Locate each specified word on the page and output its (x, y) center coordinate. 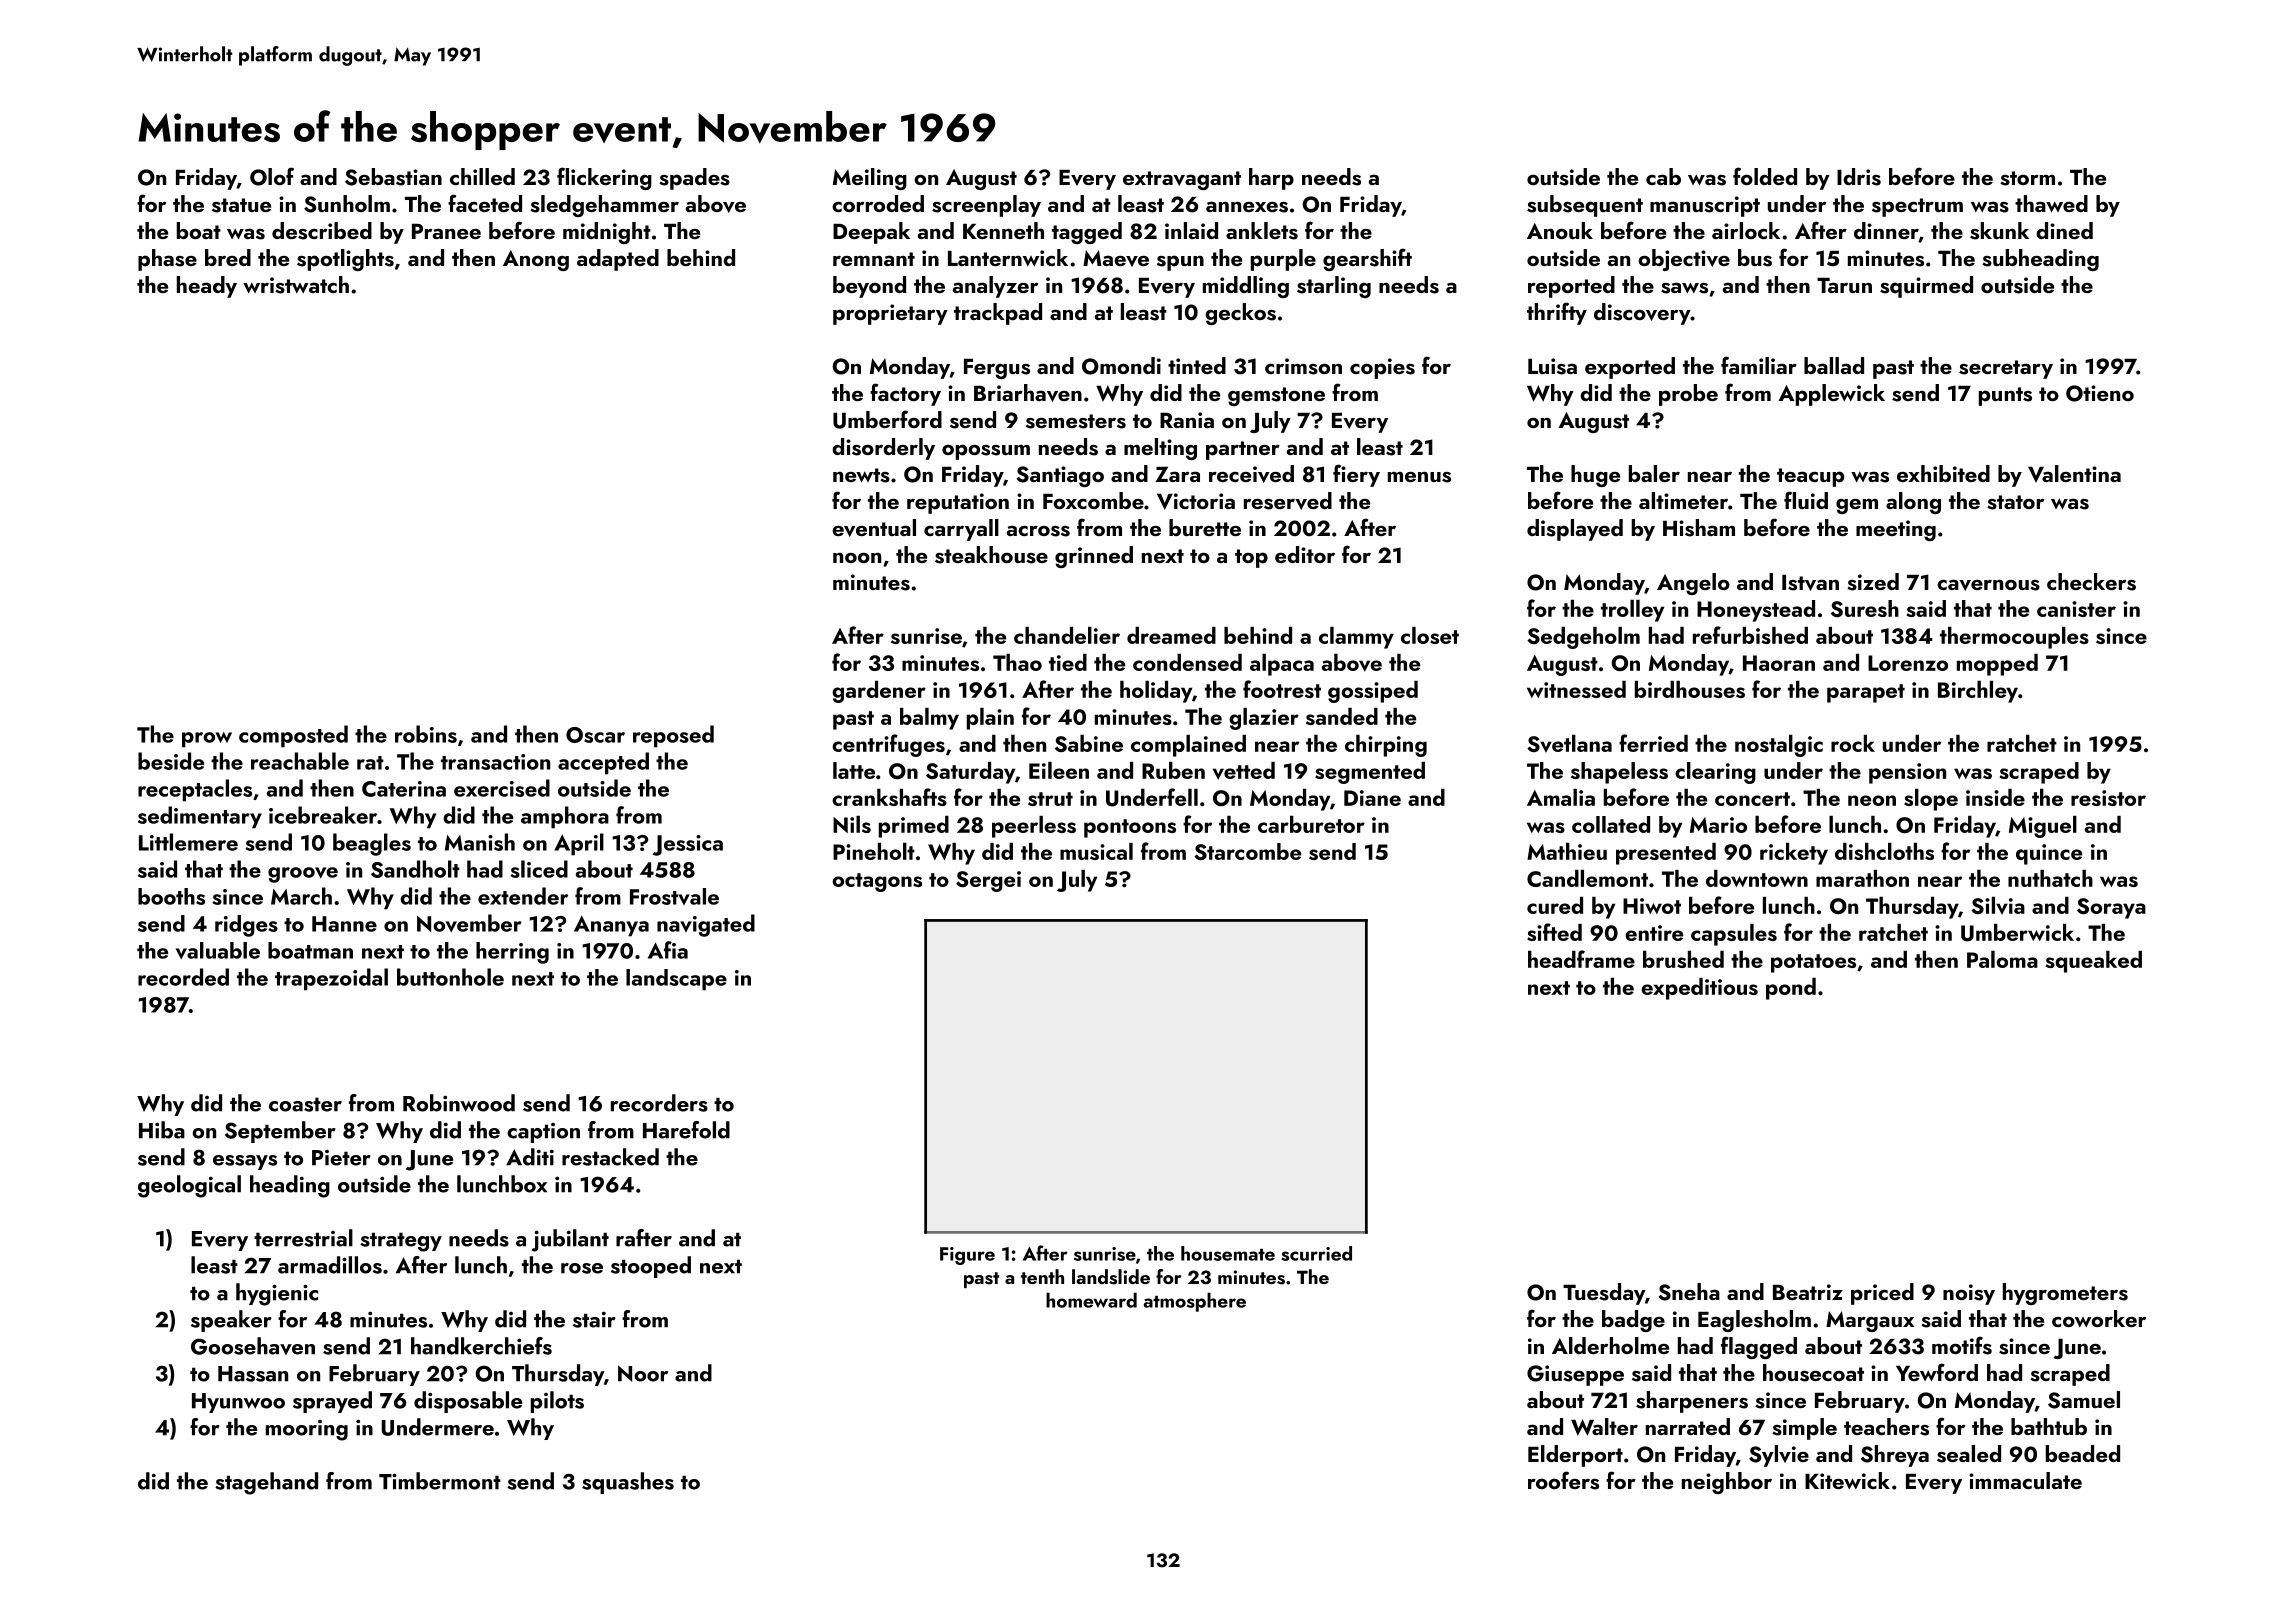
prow (207, 740)
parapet (1866, 693)
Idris (1859, 177)
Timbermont (440, 1481)
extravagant (1182, 180)
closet (1430, 635)
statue (241, 205)
